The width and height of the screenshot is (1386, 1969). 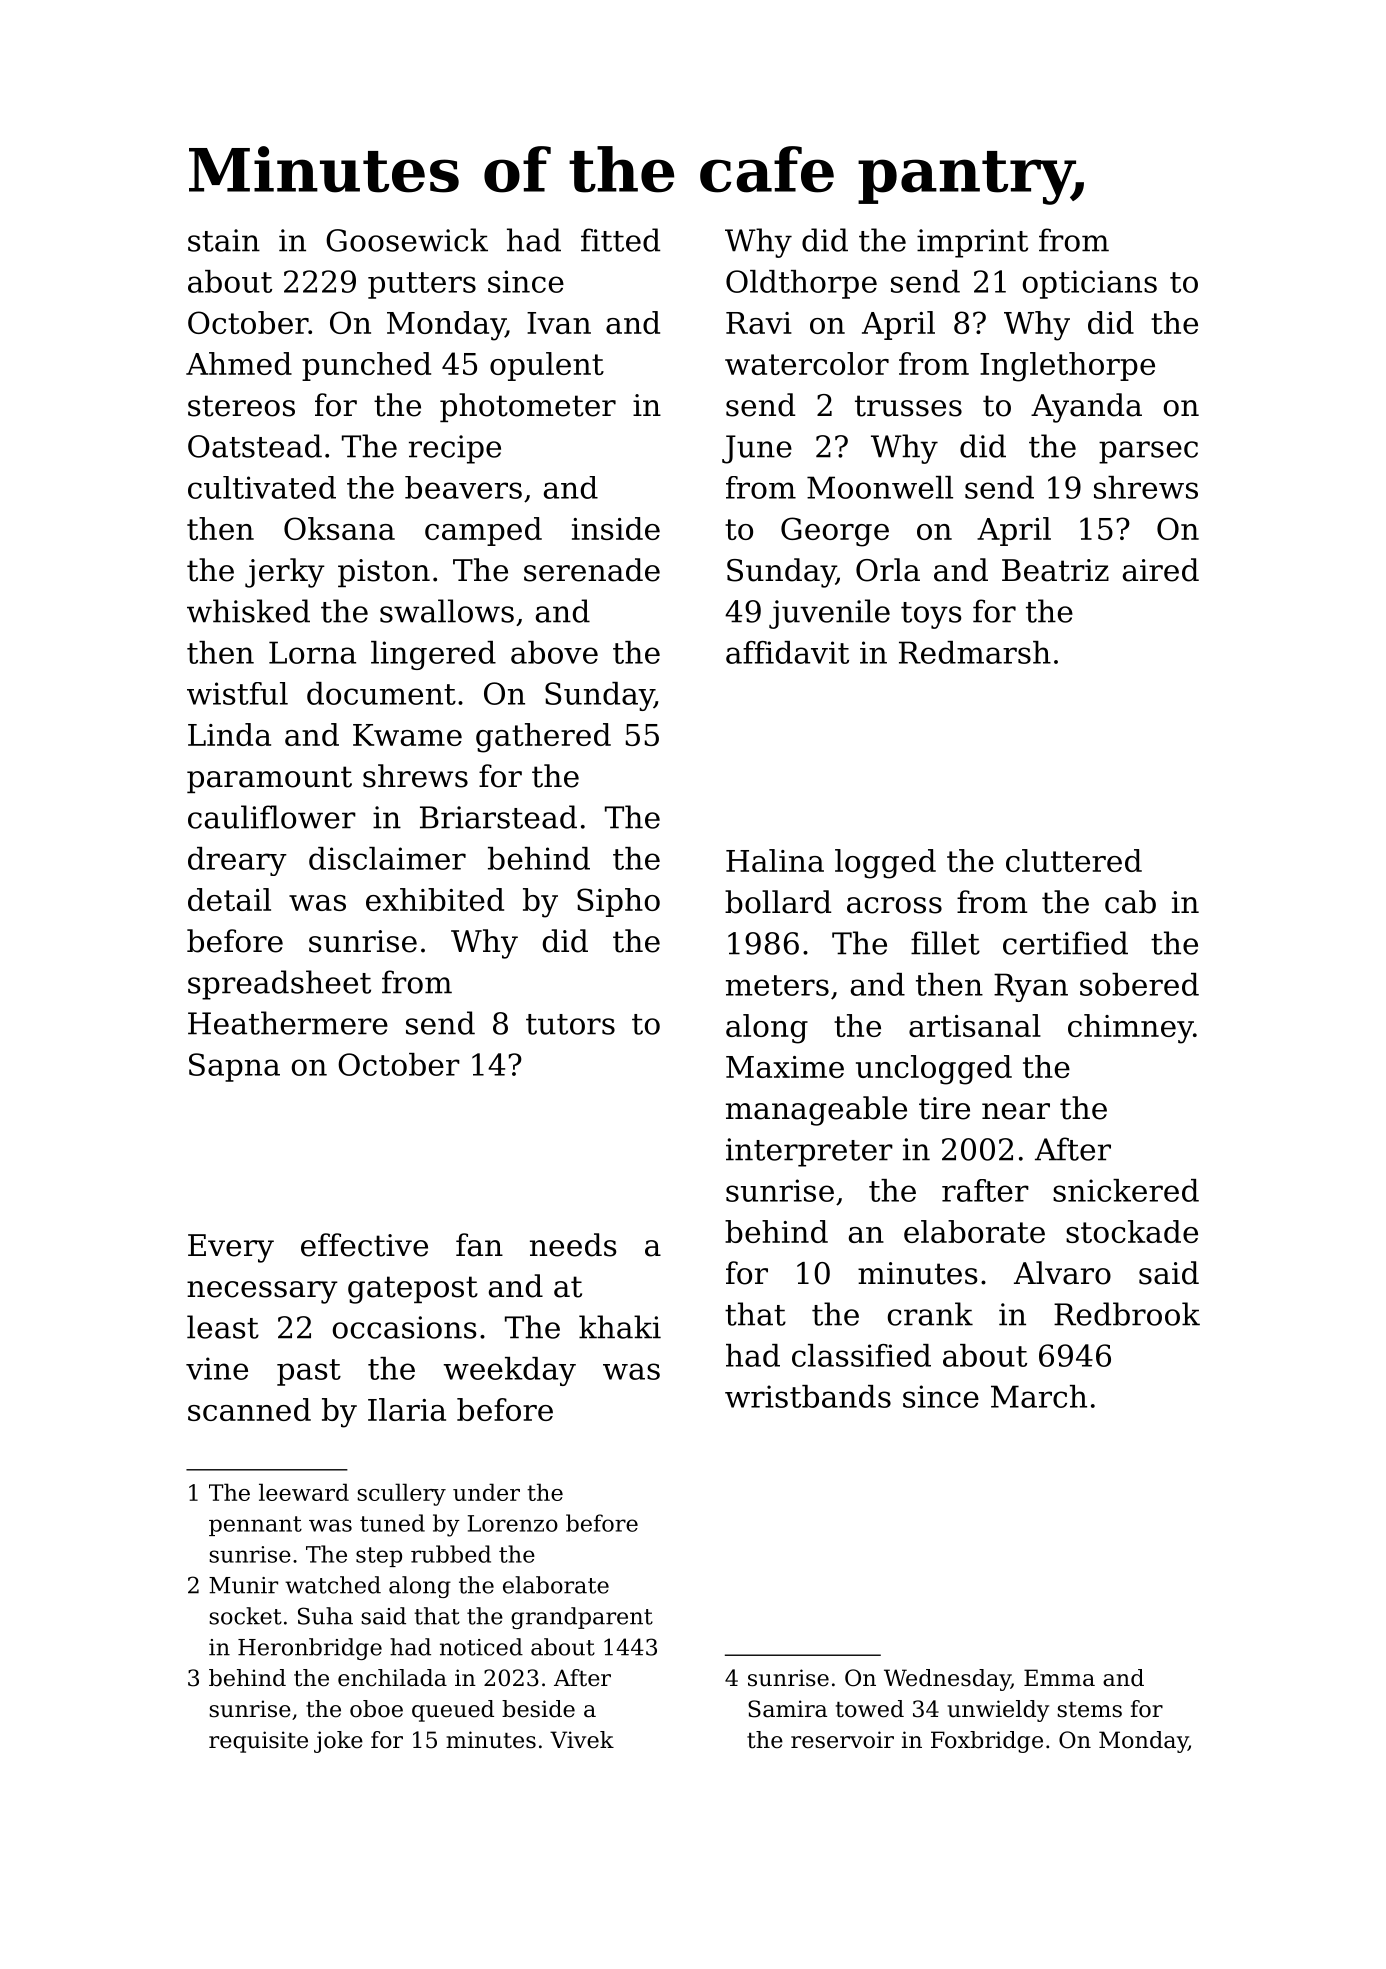 What do you see at coordinates (1130, 902) in the screenshot?
I see `cab` at bounding box center [1130, 902].
